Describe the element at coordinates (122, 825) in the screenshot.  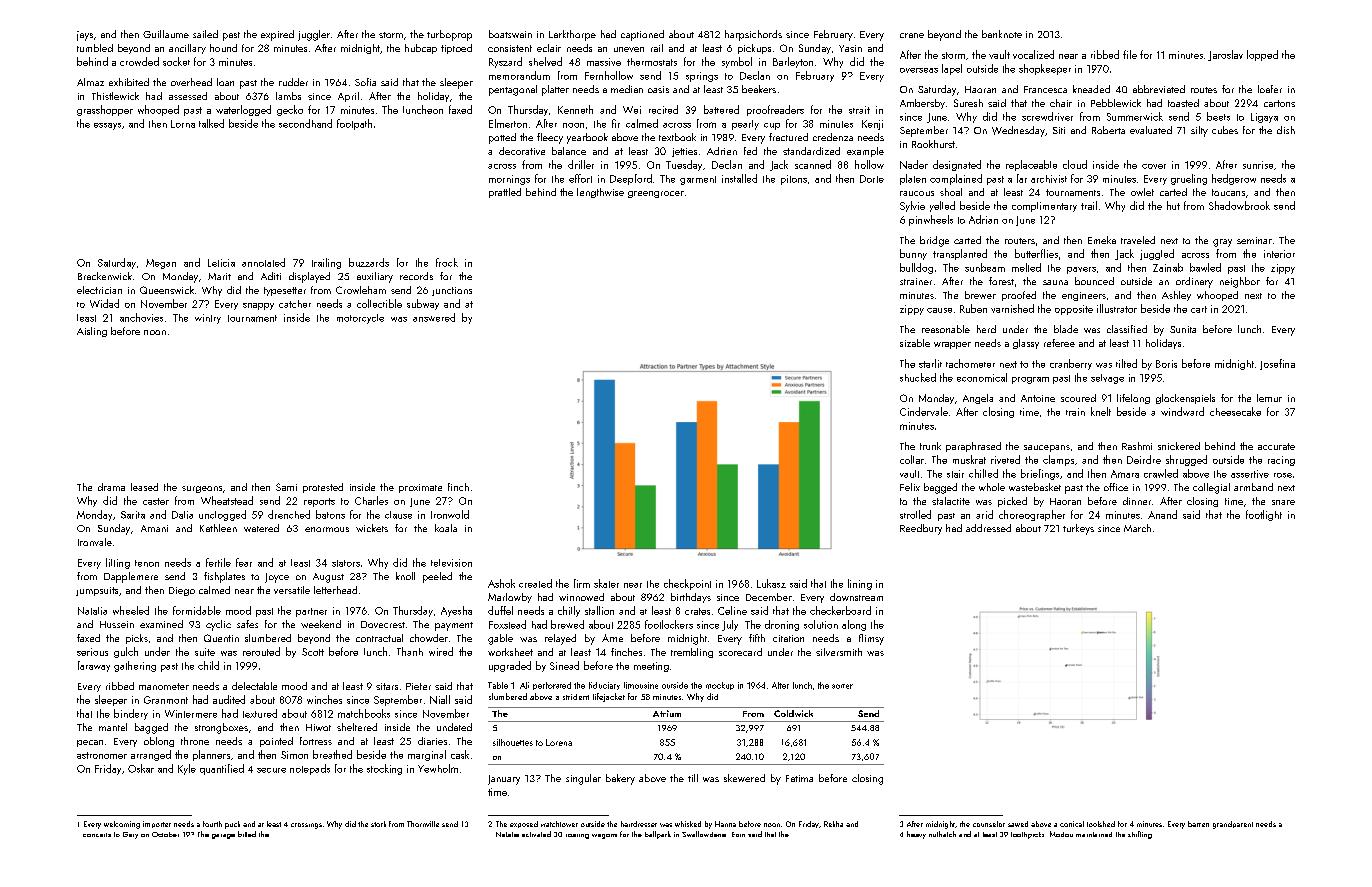
I see `welcoming` at that location.
